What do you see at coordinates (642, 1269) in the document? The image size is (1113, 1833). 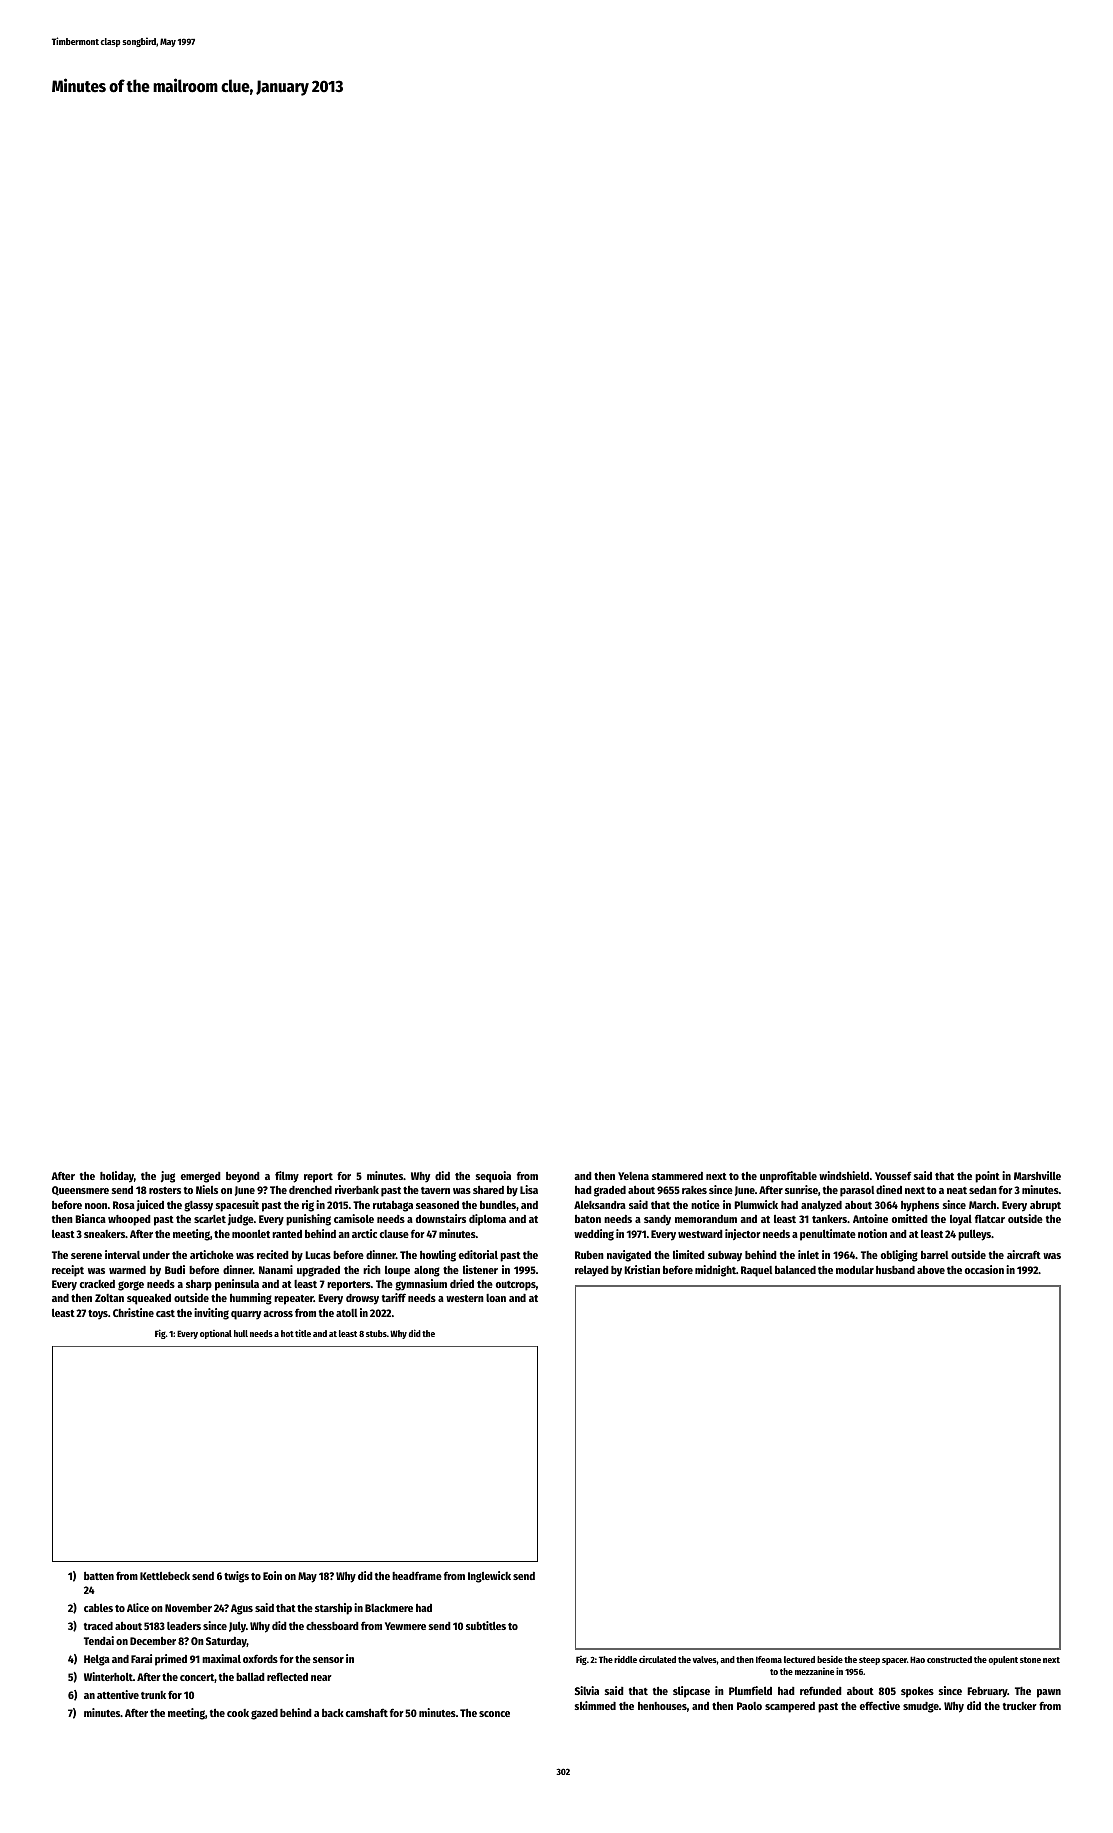 I see `Kristian` at bounding box center [642, 1269].
